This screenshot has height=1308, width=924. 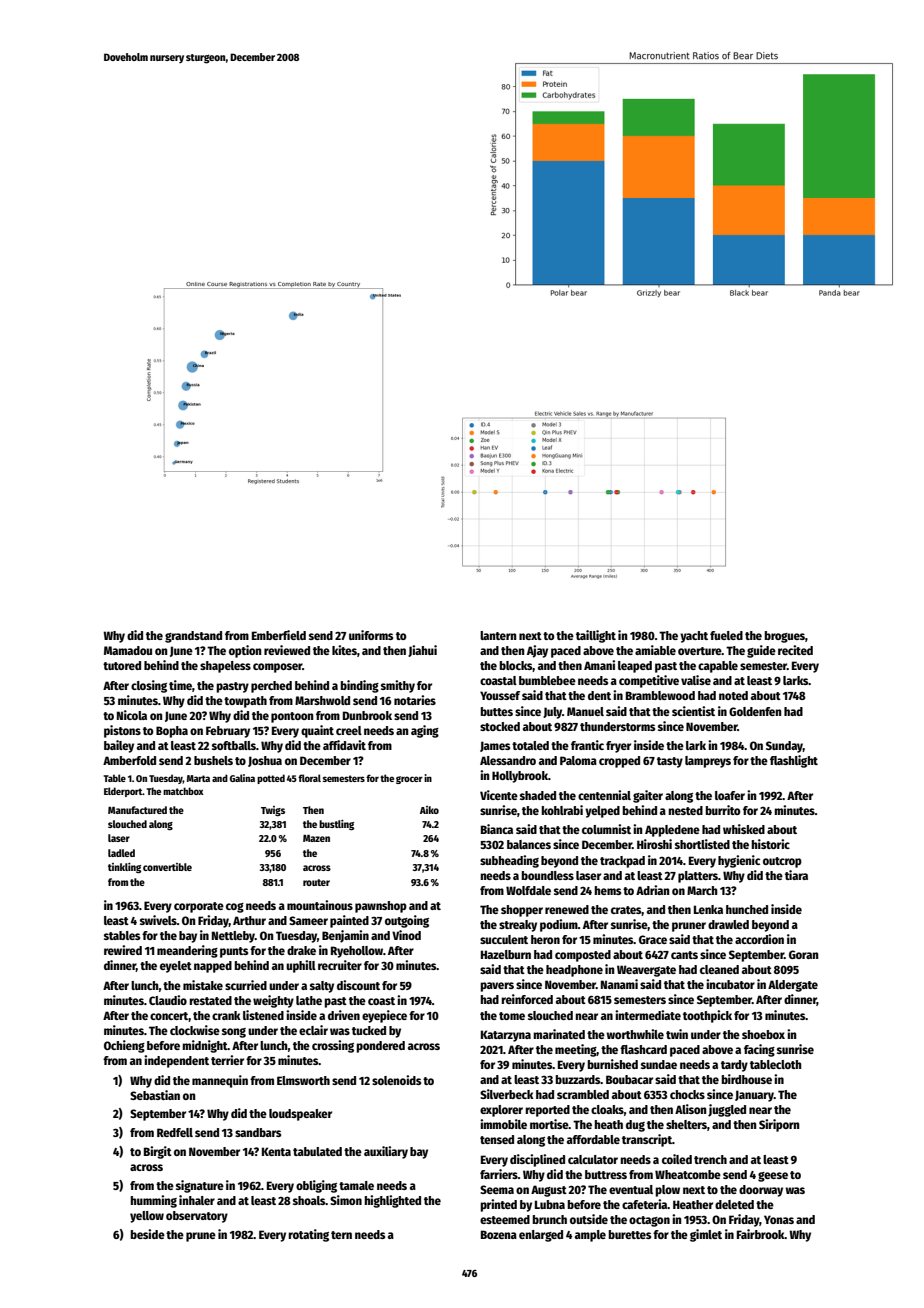 What do you see at coordinates (345, 936) in the screenshot?
I see `Benjamin` at bounding box center [345, 936].
